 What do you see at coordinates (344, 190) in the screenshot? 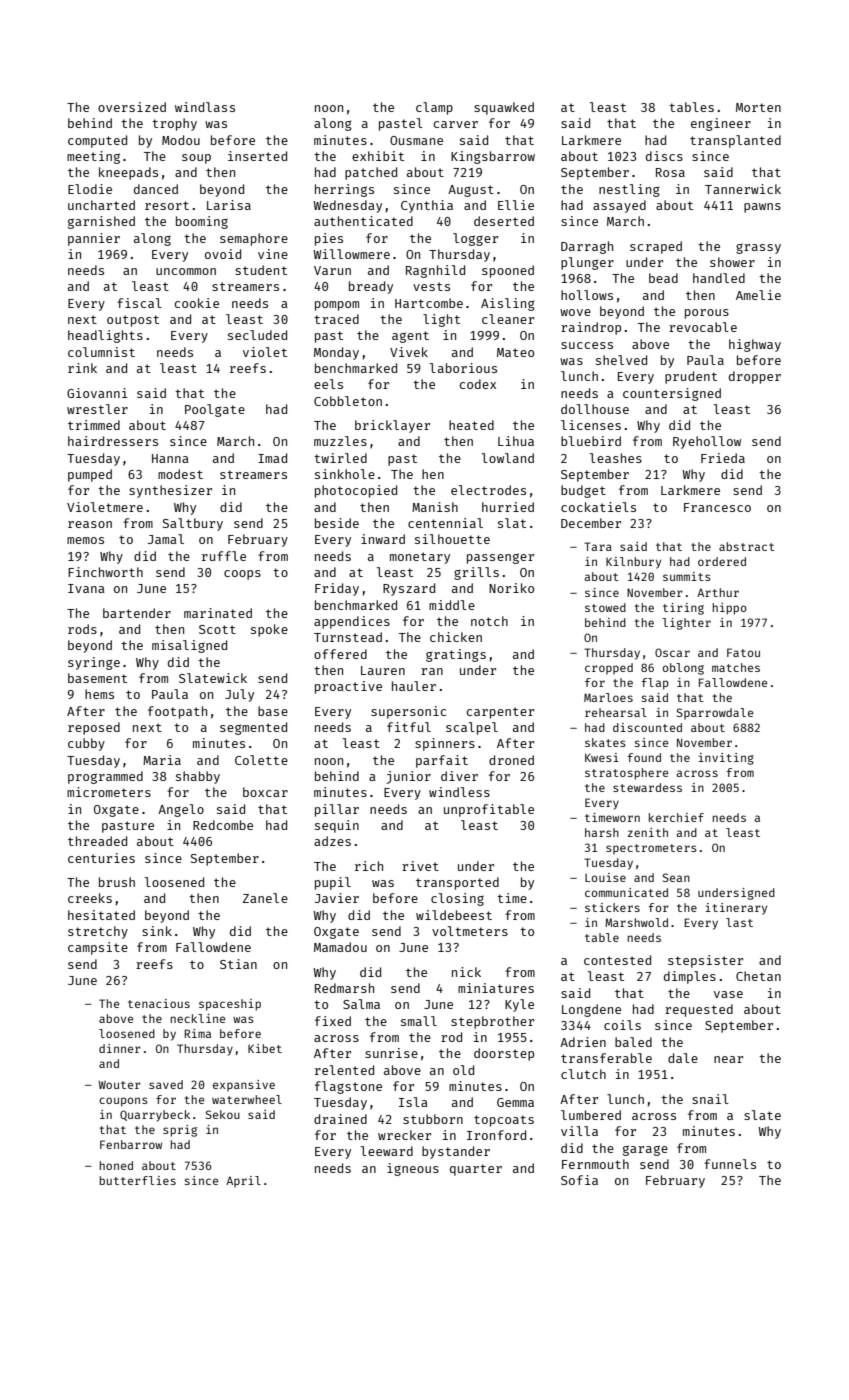
I see `herrings` at bounding box center [344, 190].
